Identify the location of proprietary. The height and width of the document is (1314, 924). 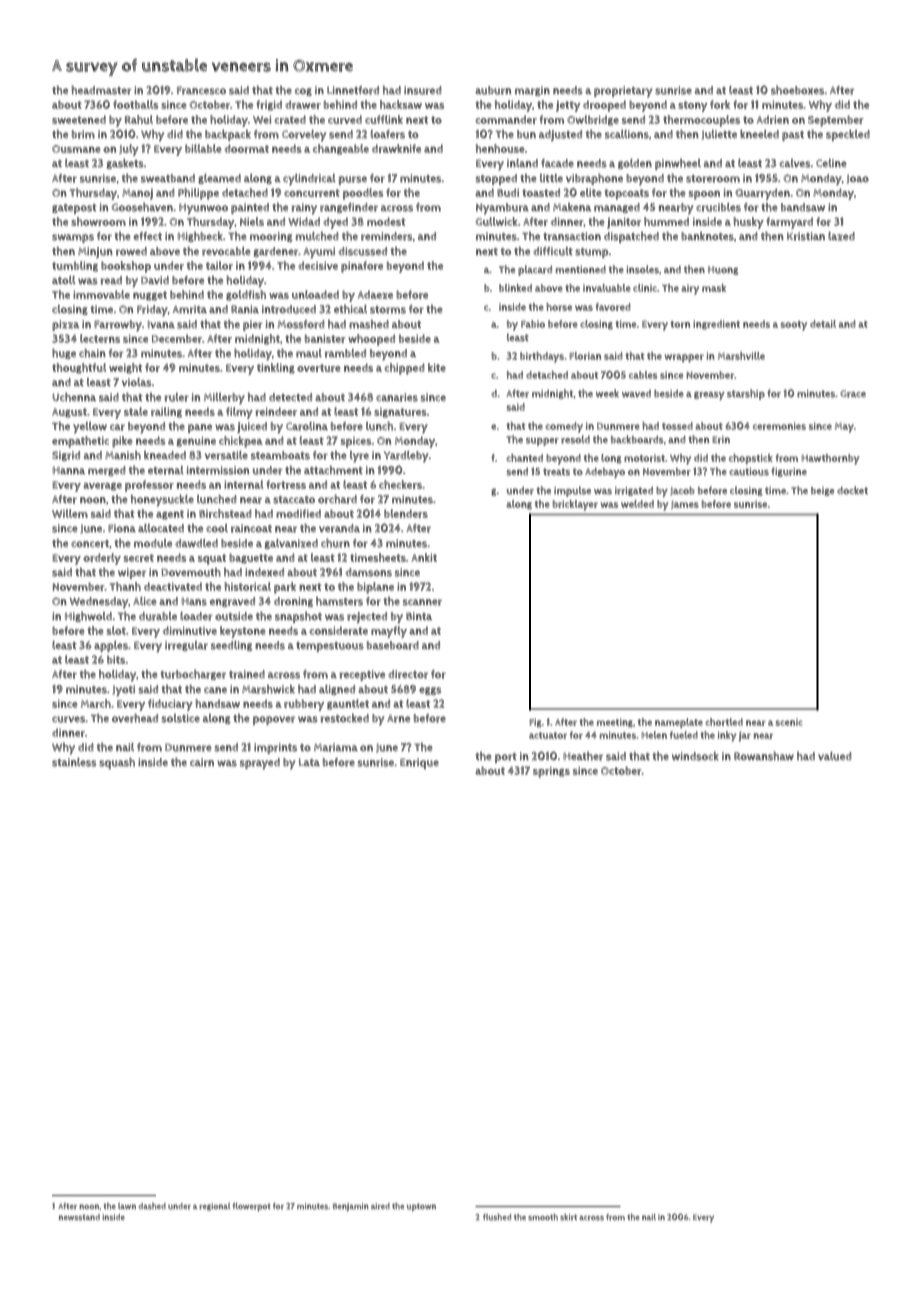
(623, 92).
